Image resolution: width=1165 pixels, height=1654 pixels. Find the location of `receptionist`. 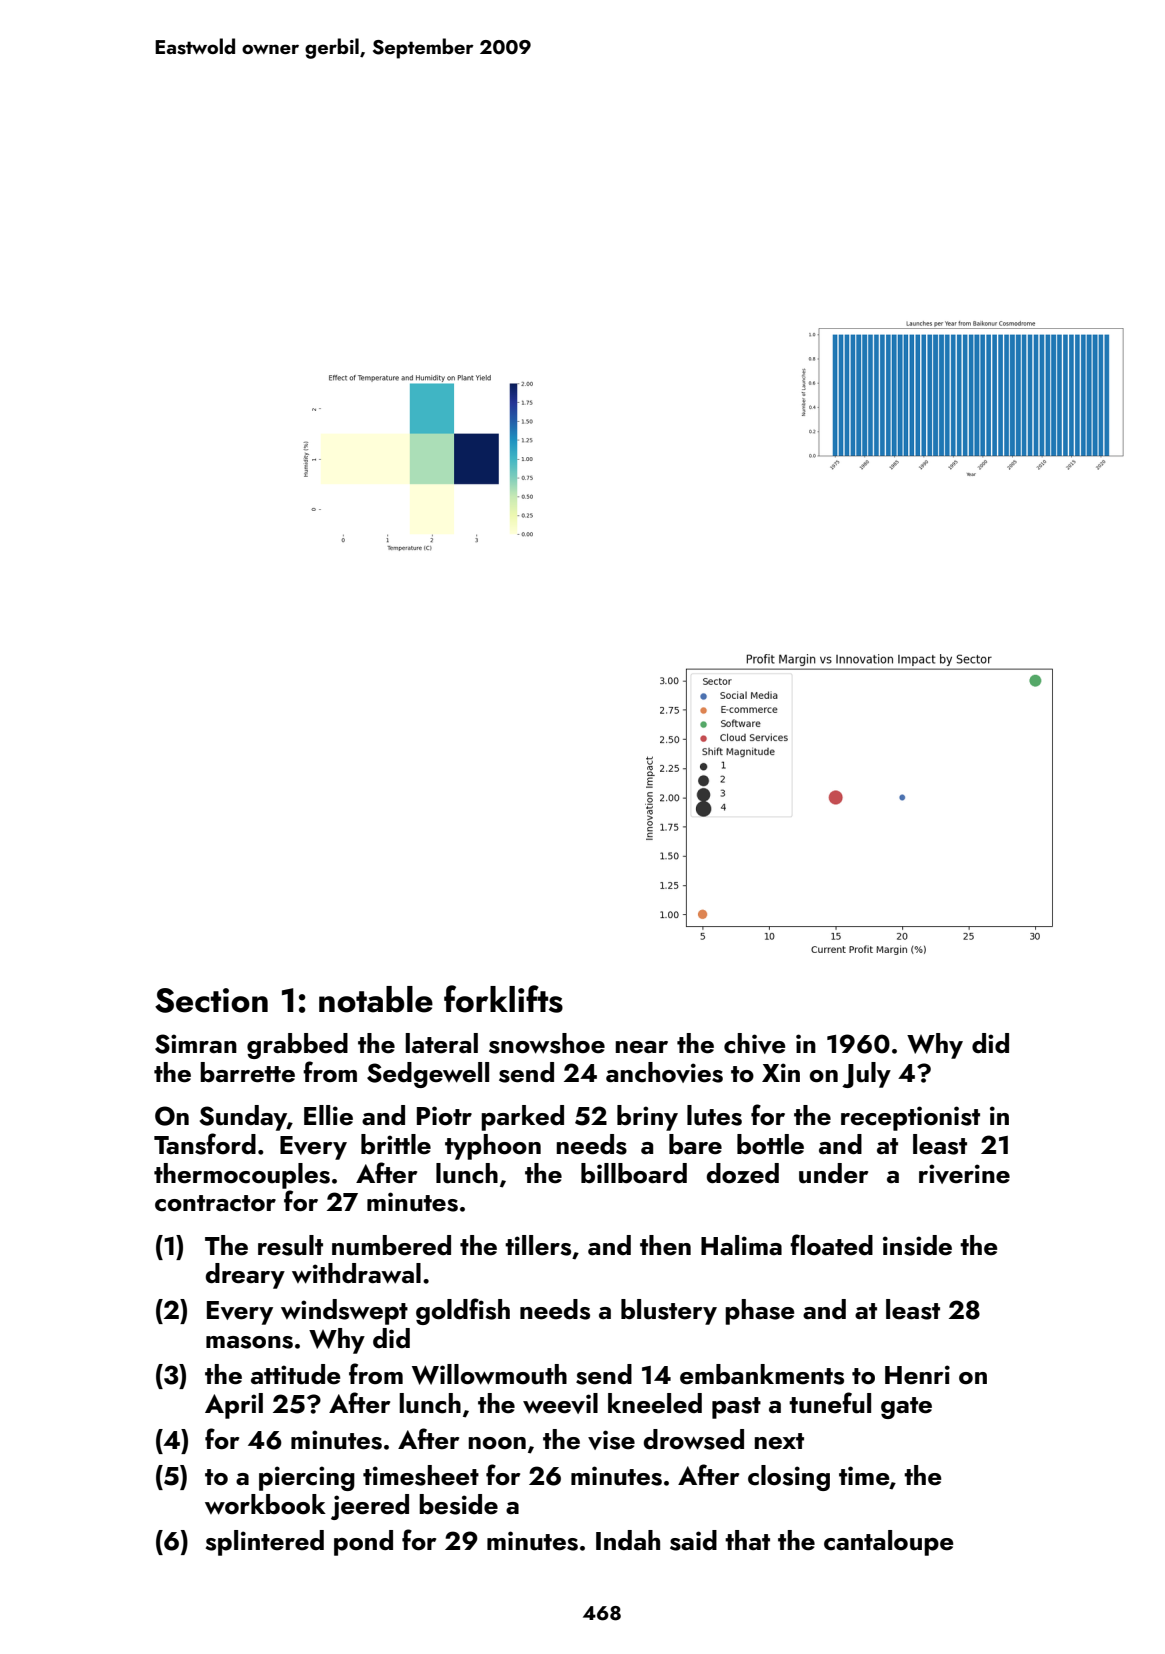

receptionist is located at coordinates (910, 1118).
